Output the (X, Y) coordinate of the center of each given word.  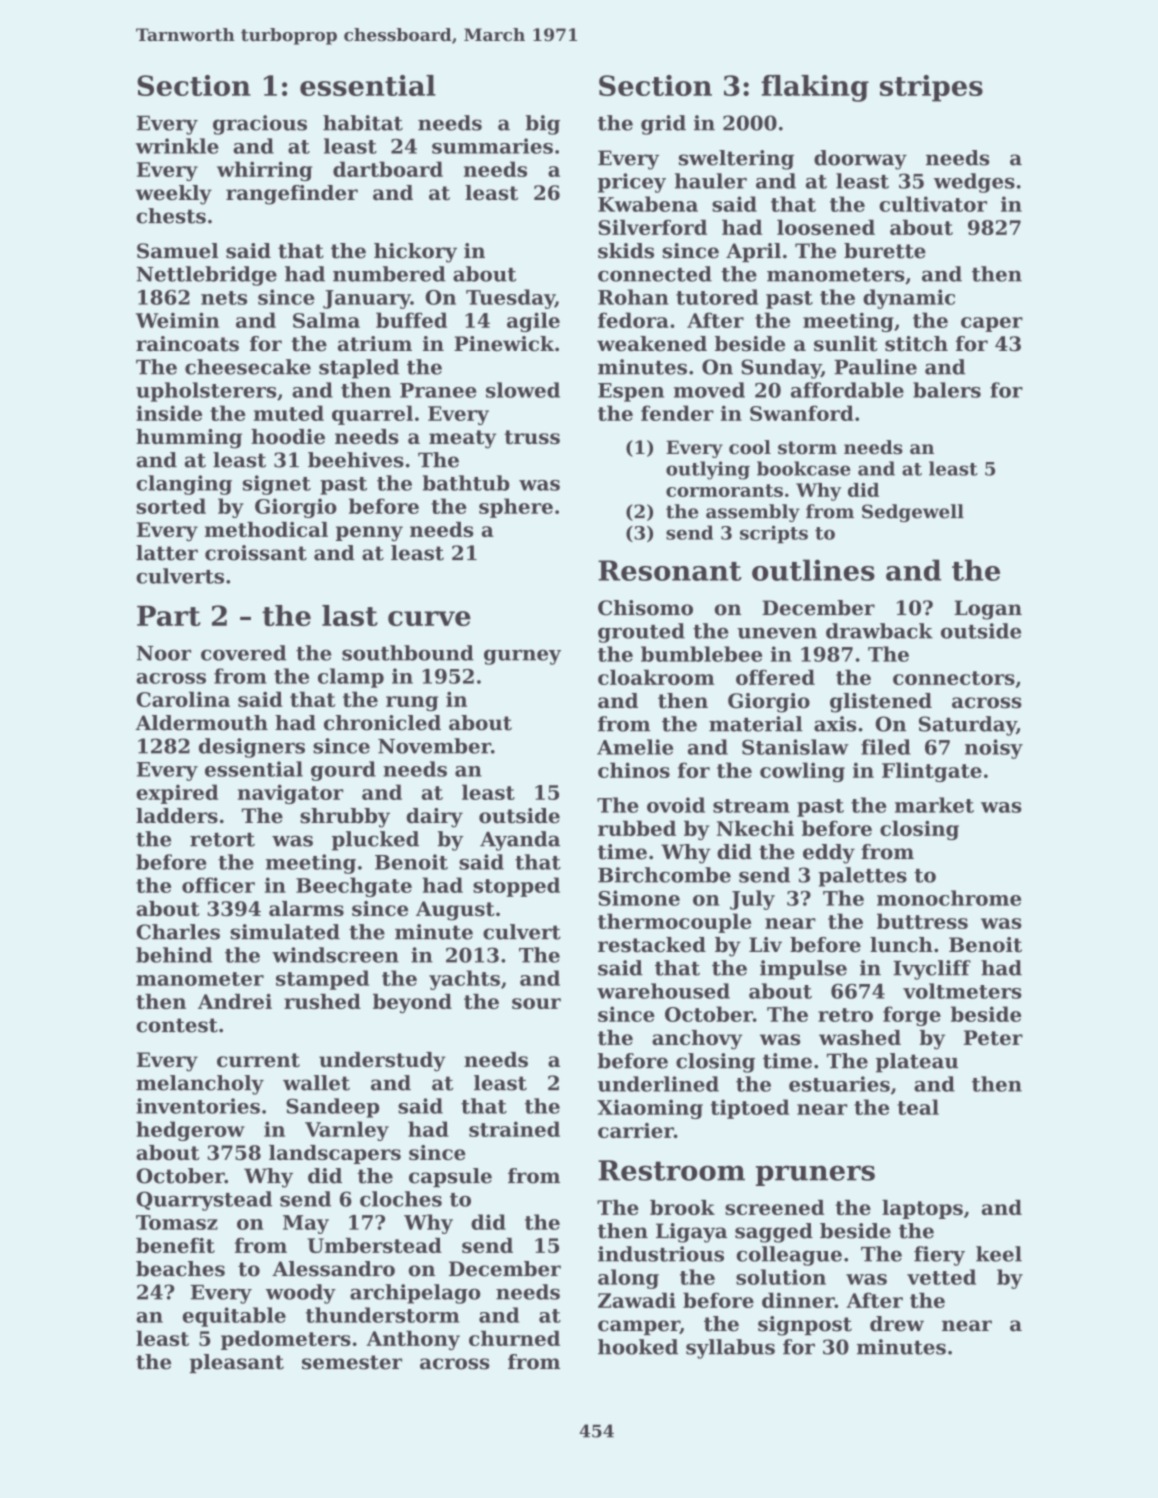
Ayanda (520, 841)
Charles (178, 932)
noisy (994, 749)
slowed (523, 390)
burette (885, 251)
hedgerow (190, 1131)
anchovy (697, 1040)
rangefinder (292, 195)
